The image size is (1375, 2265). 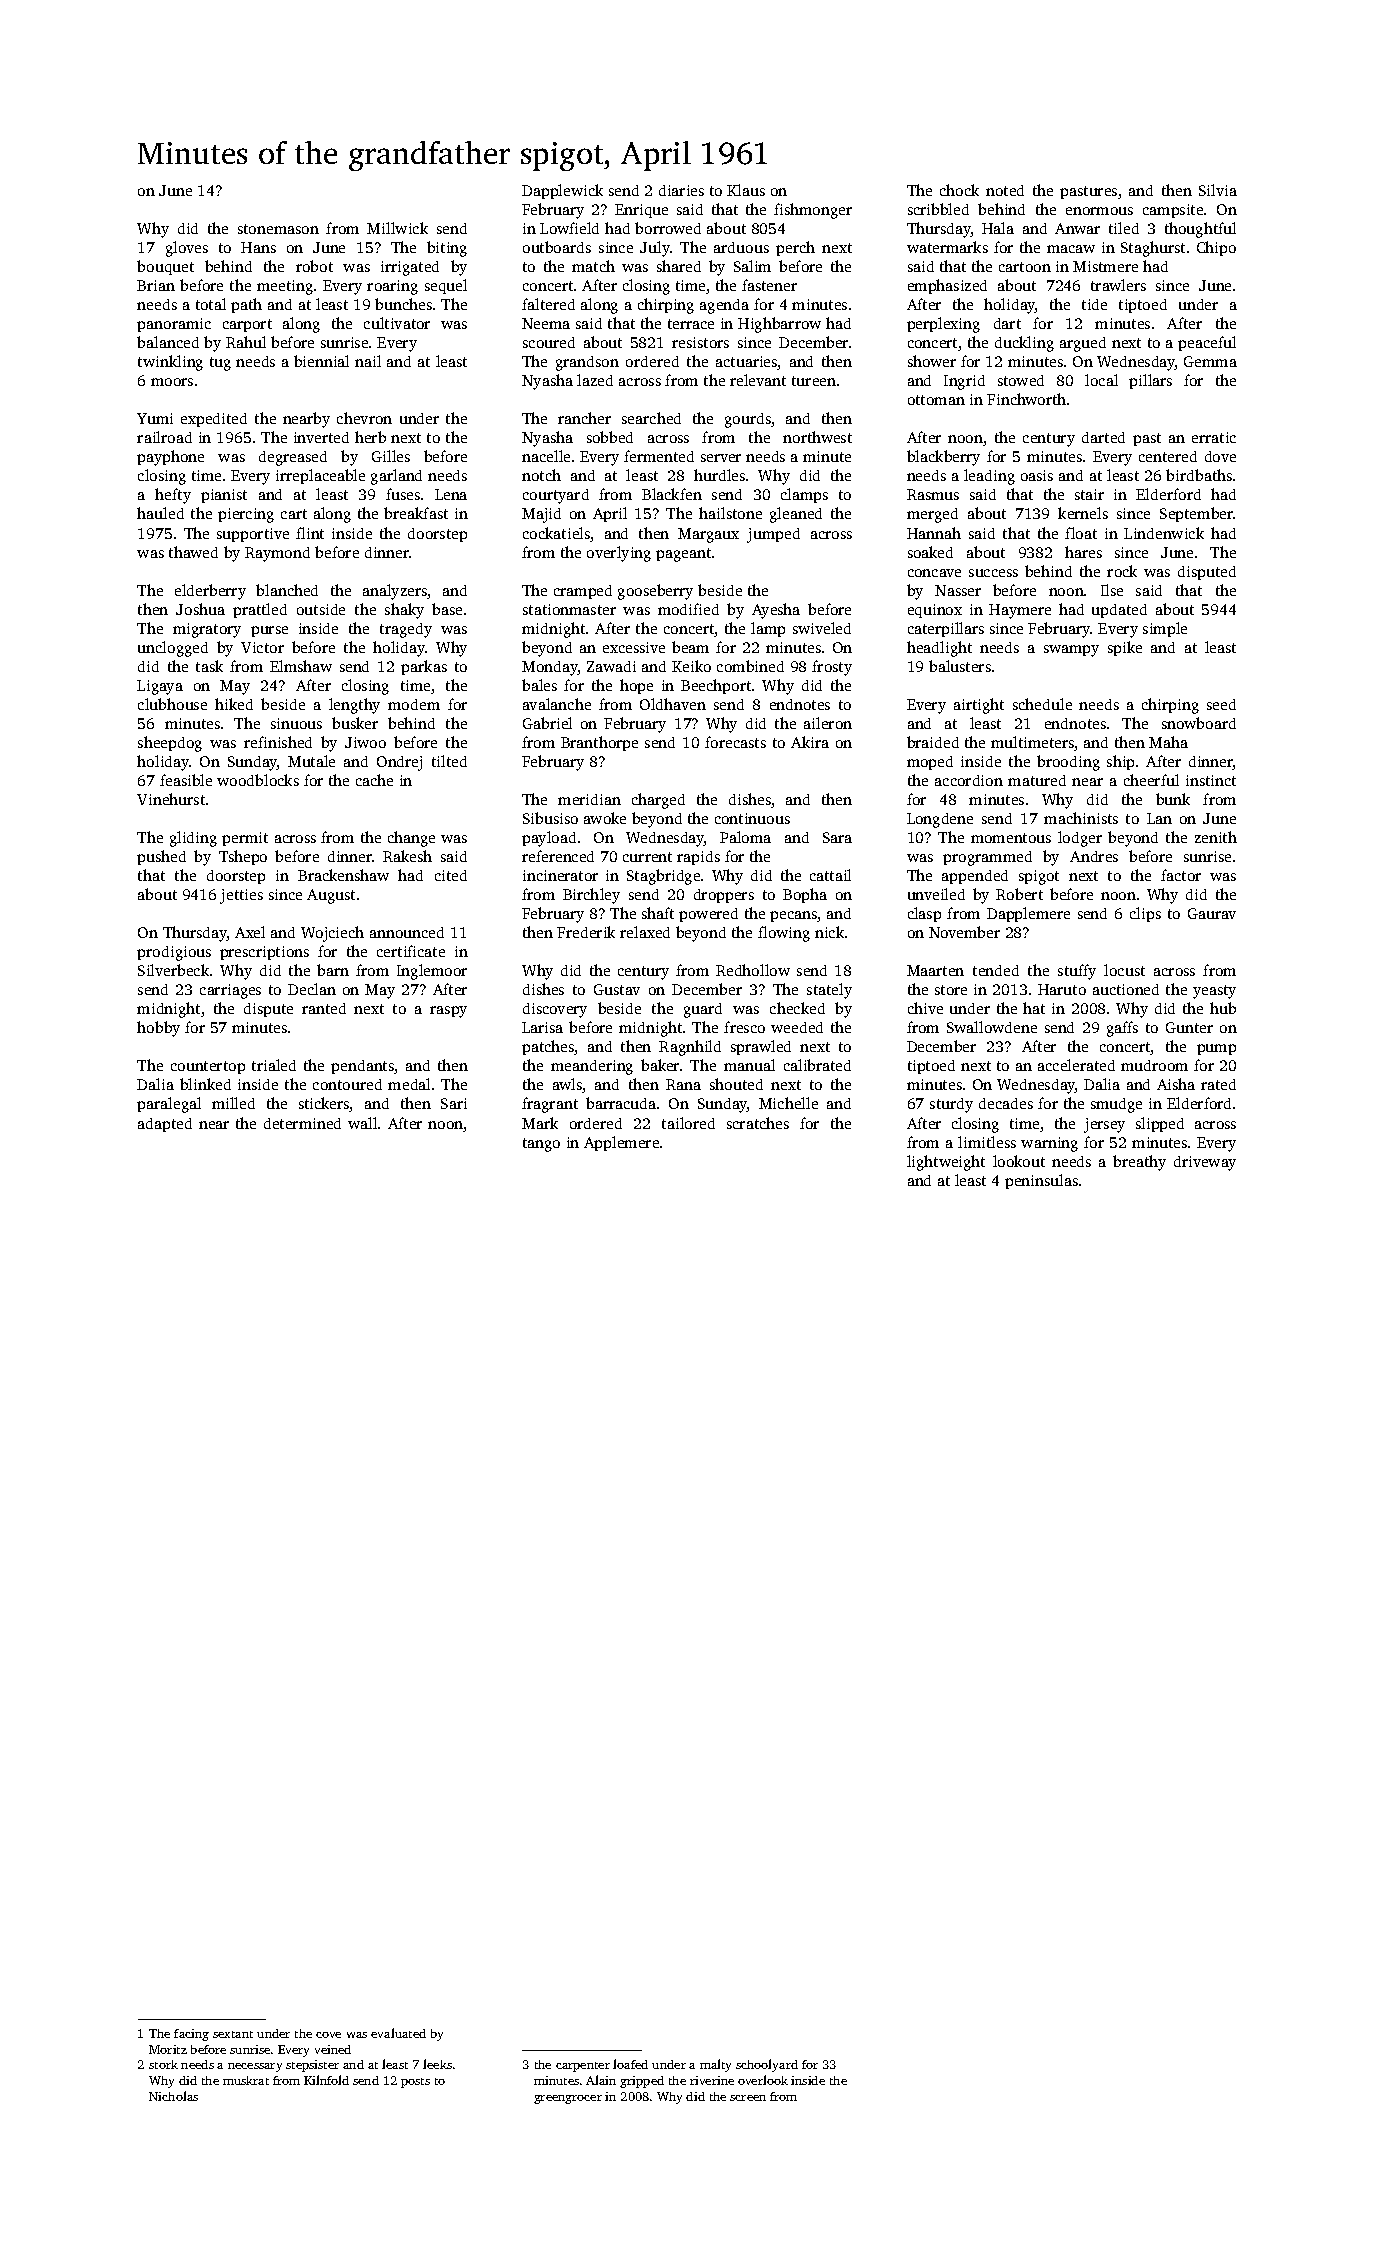 What do you see at coordinates (748, 2098) in the screenshot?
I see `screen` at bounding box center [748, 2098].
